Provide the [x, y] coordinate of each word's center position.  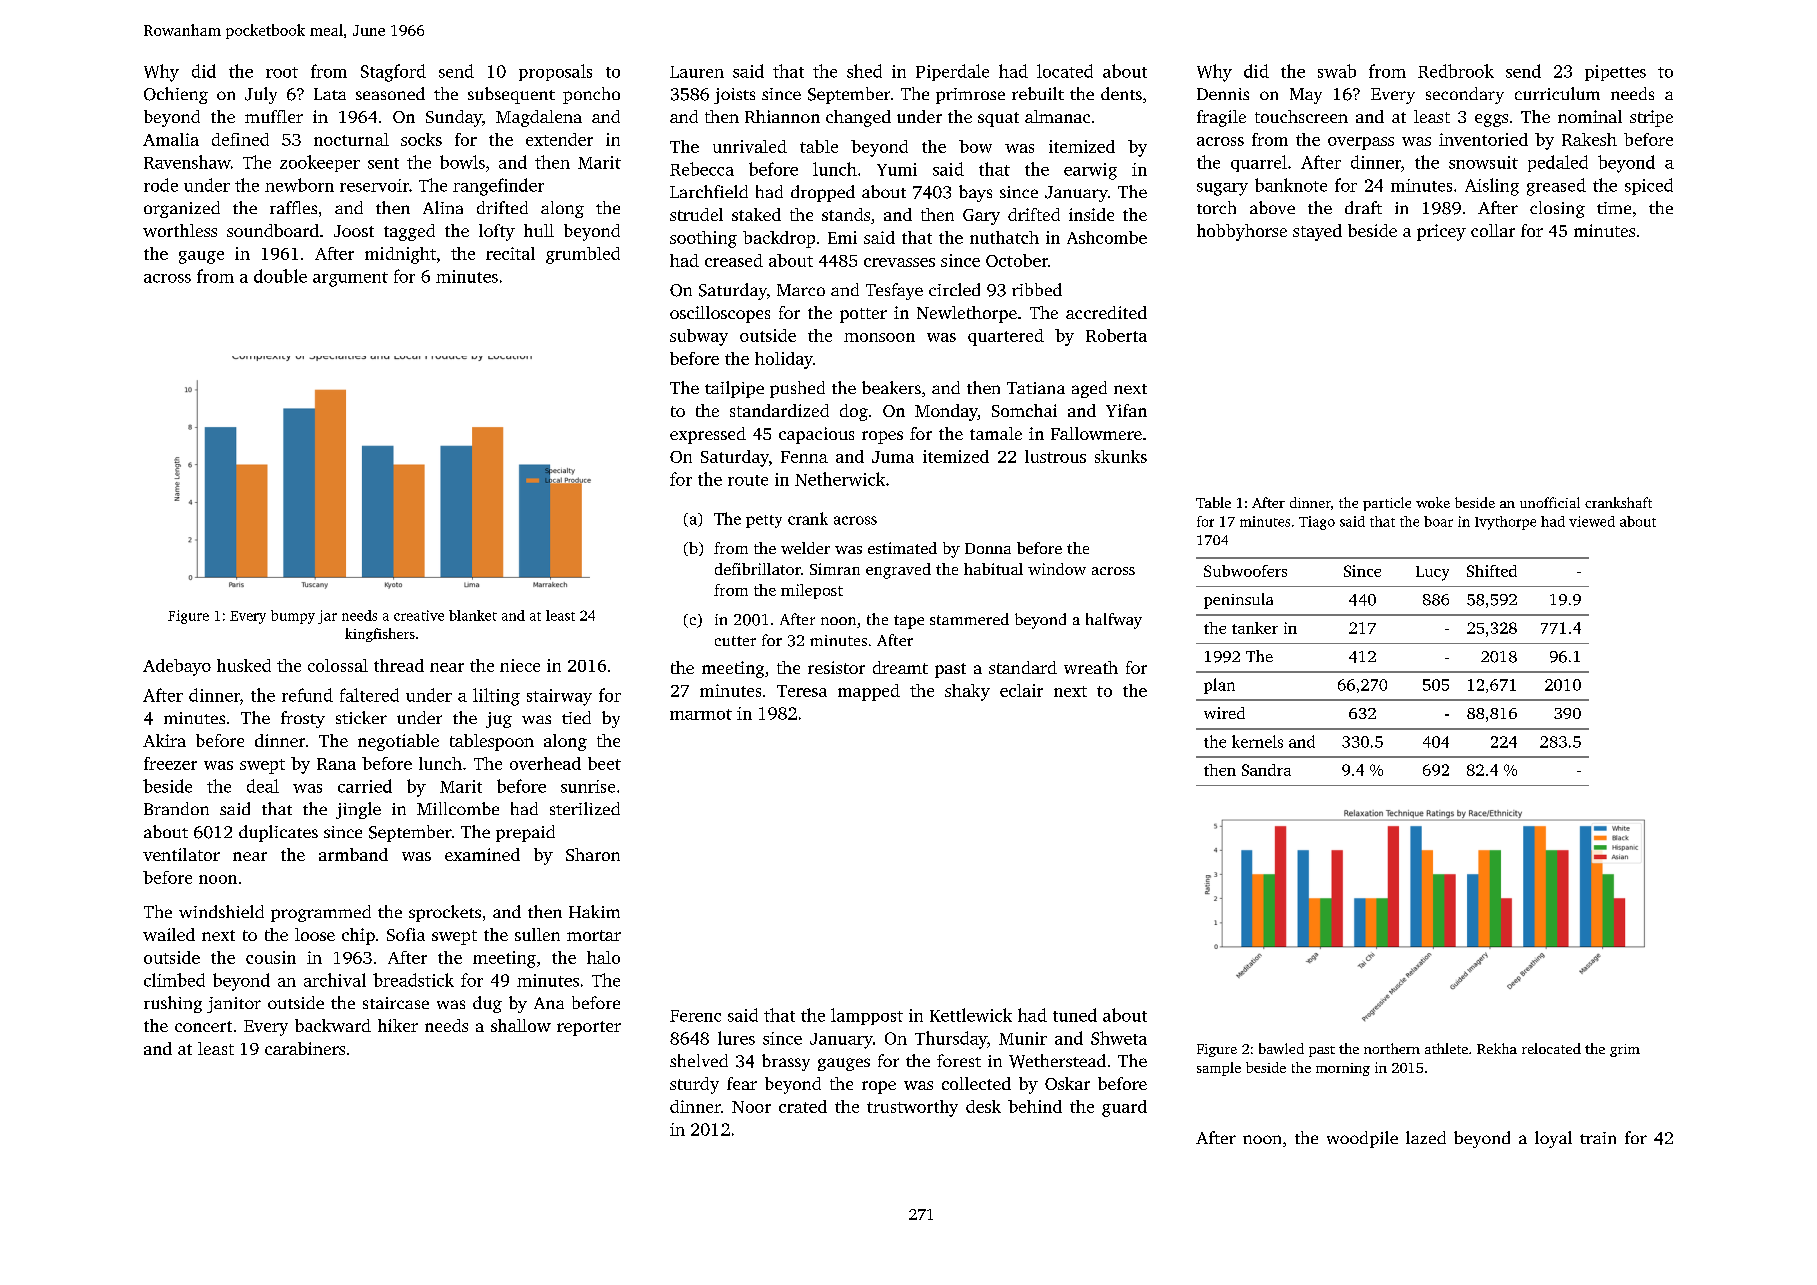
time [1614, 208]
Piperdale [952, 72]
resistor [836, 667]
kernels [1257, 741]
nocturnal [351, 139]
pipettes [1615, 73]
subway [699, 337]
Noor [751, 1107]
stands [846, 214]
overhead [545, 763]
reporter [589, 1028]
